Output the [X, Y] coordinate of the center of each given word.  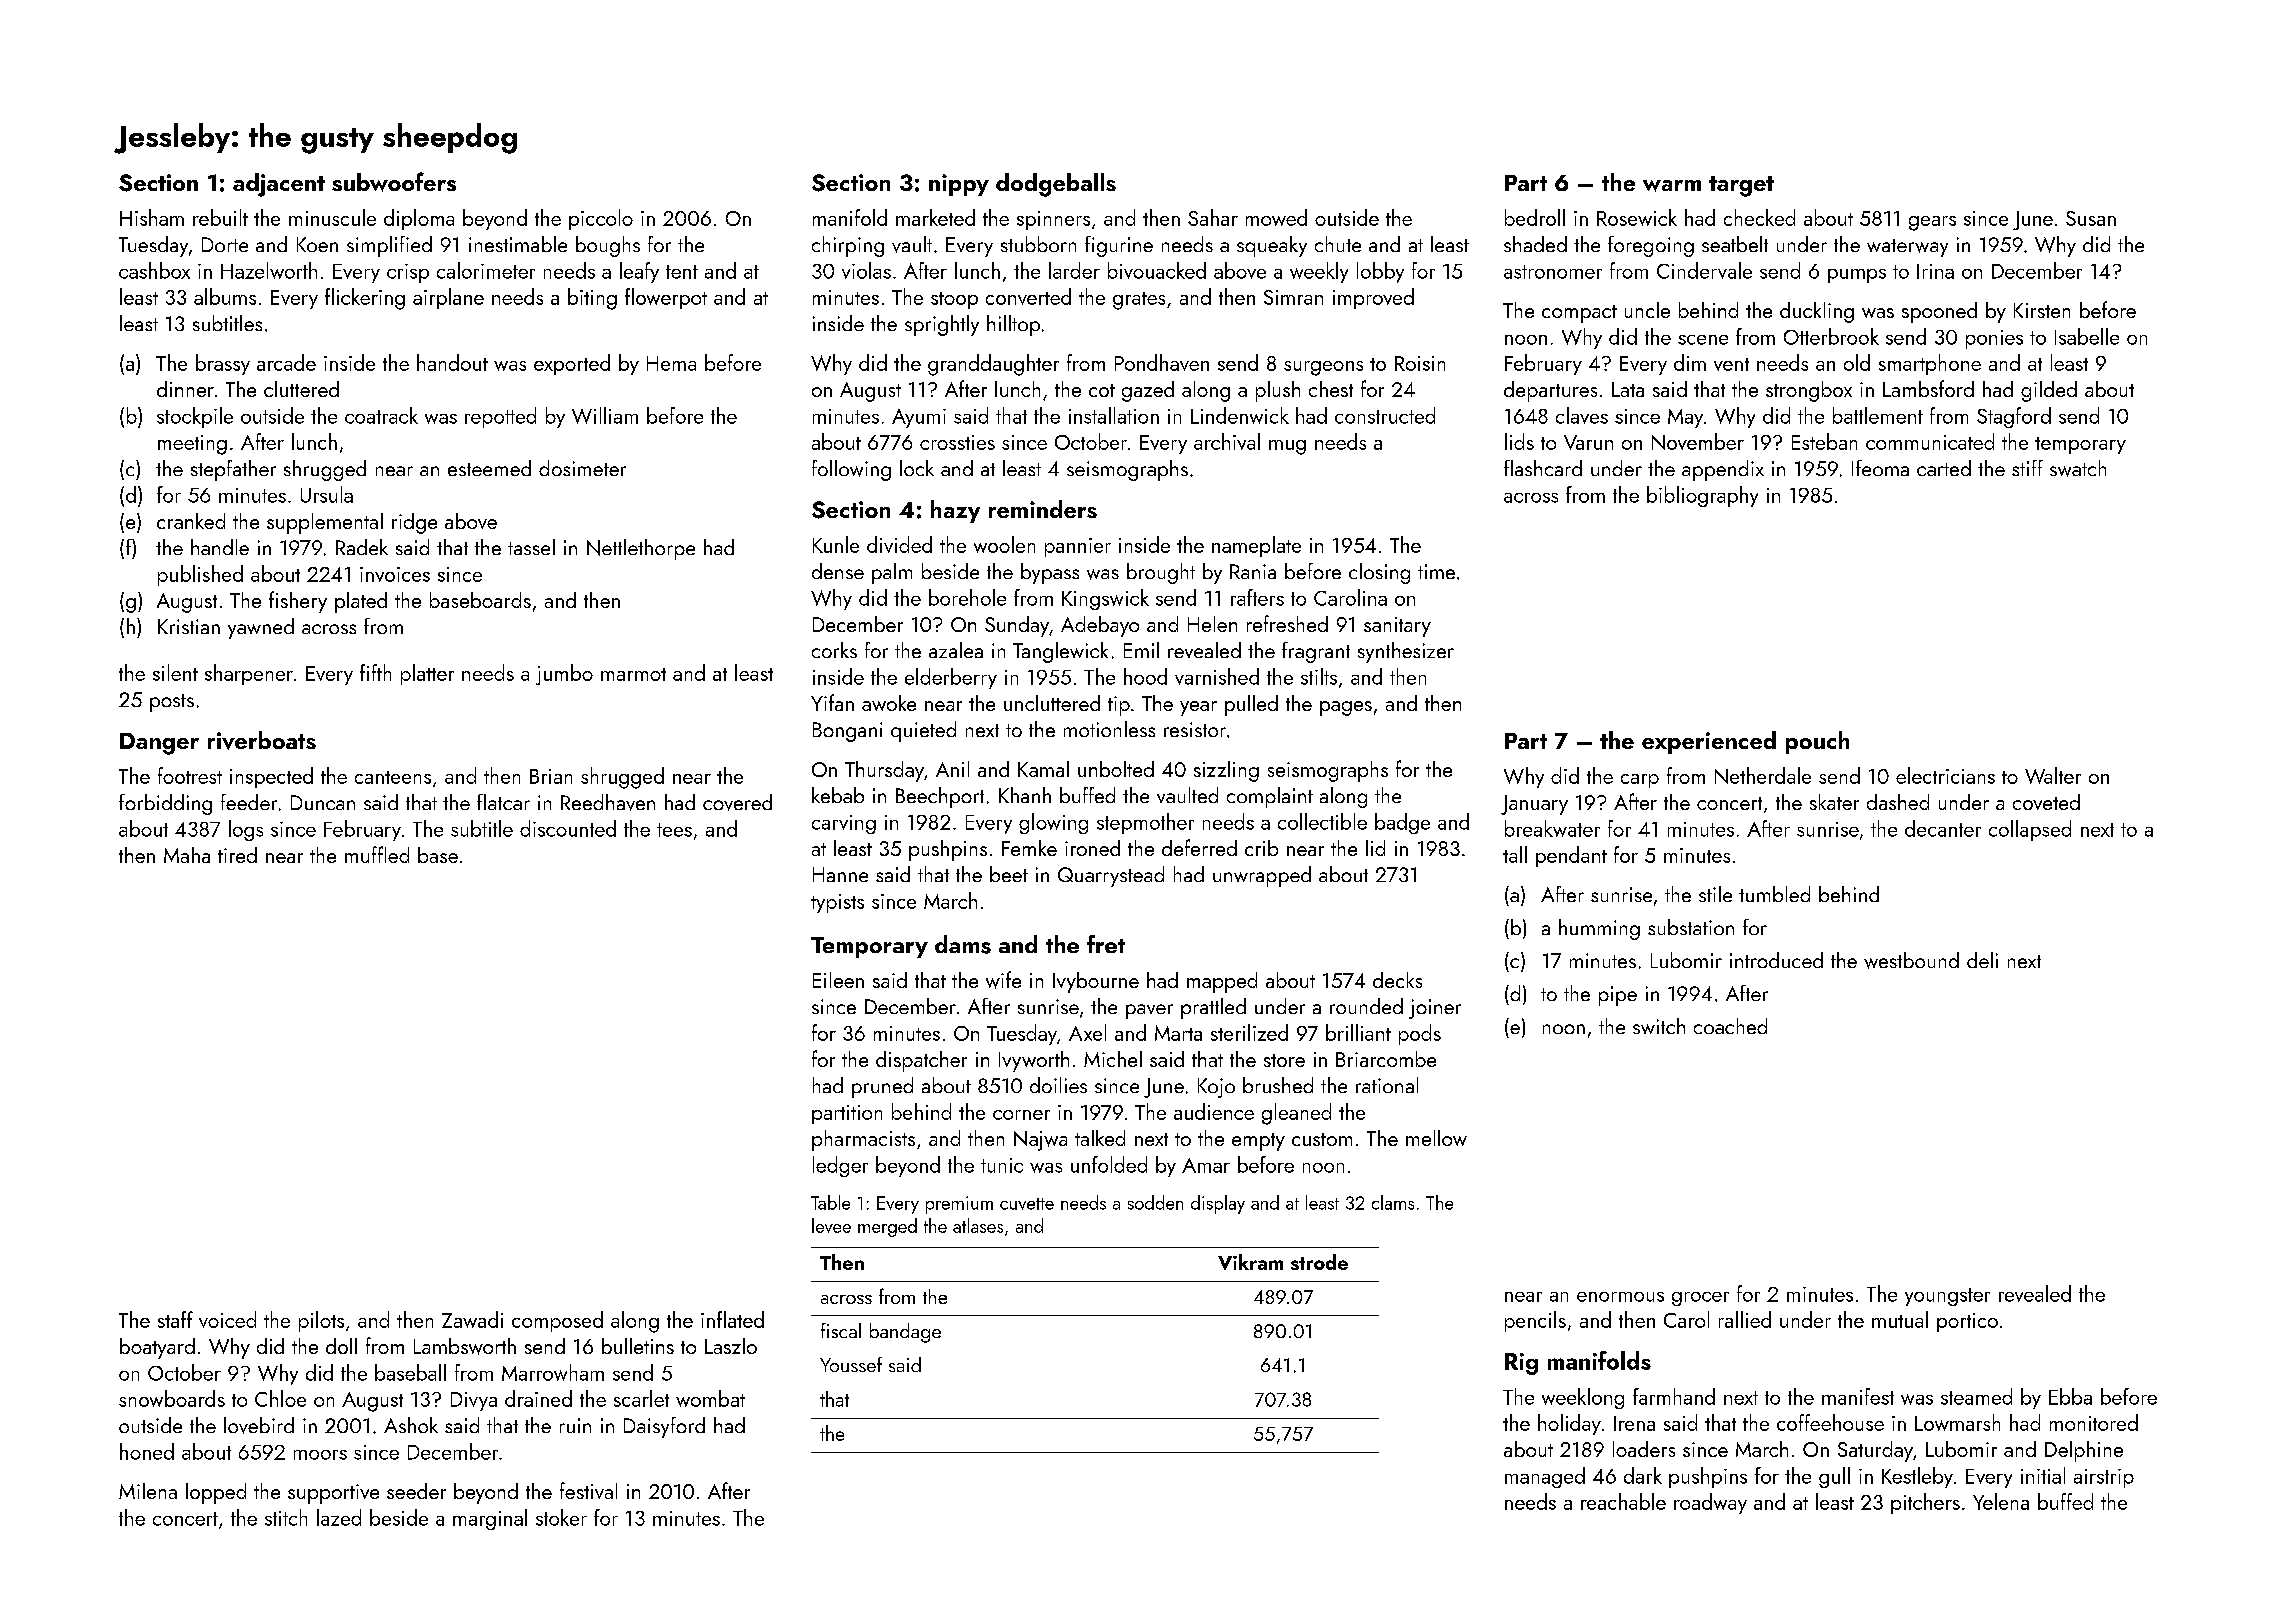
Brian [551, 776]
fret [1106, 944]
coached [1730, 1026]
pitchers [1925, 1503]
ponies [1994, 339]
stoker [561, 1517]
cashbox [154, 270]
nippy [959, 185]
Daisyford [664, 1427]
